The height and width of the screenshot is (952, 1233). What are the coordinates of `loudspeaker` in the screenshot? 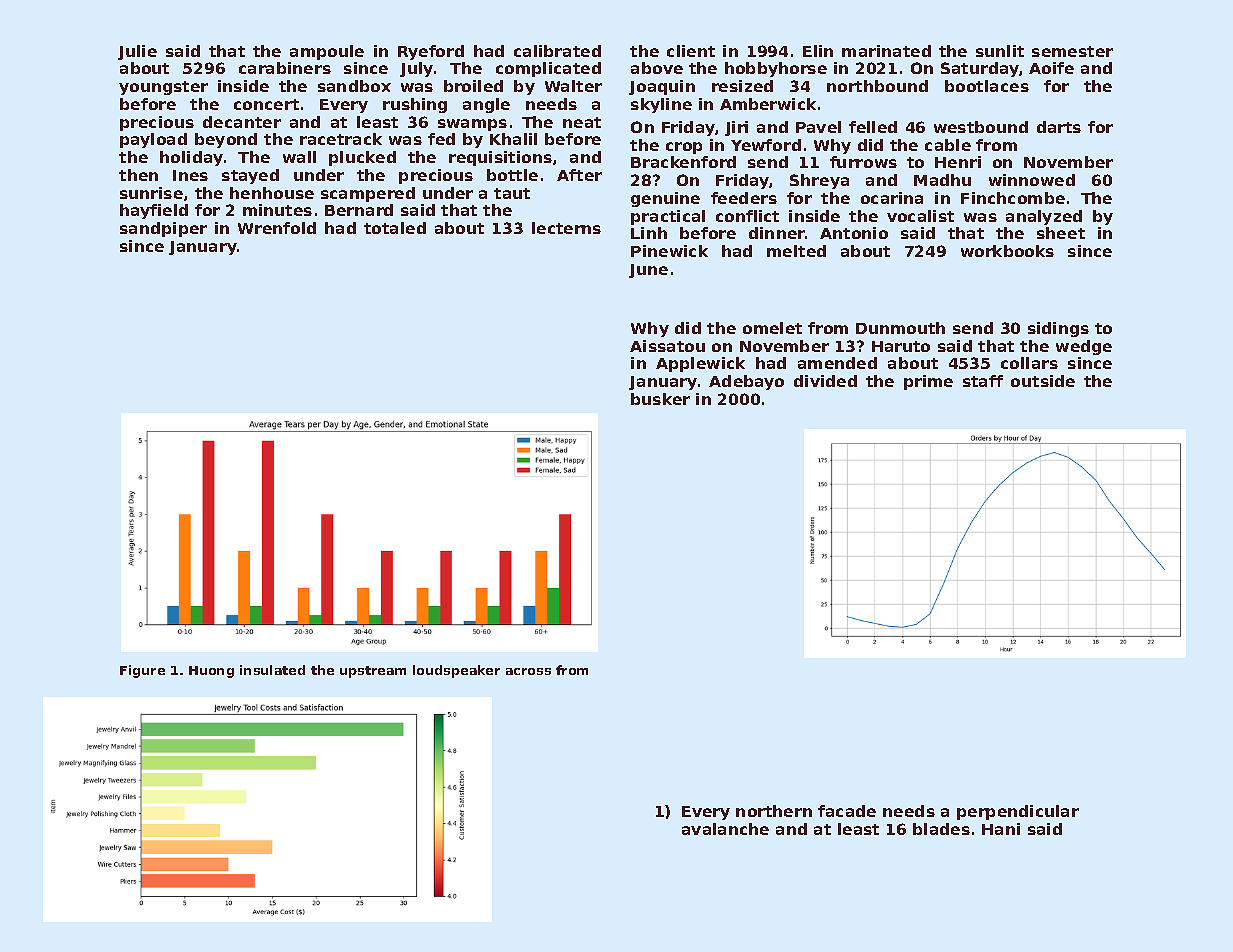 It's located at (456, 671).
